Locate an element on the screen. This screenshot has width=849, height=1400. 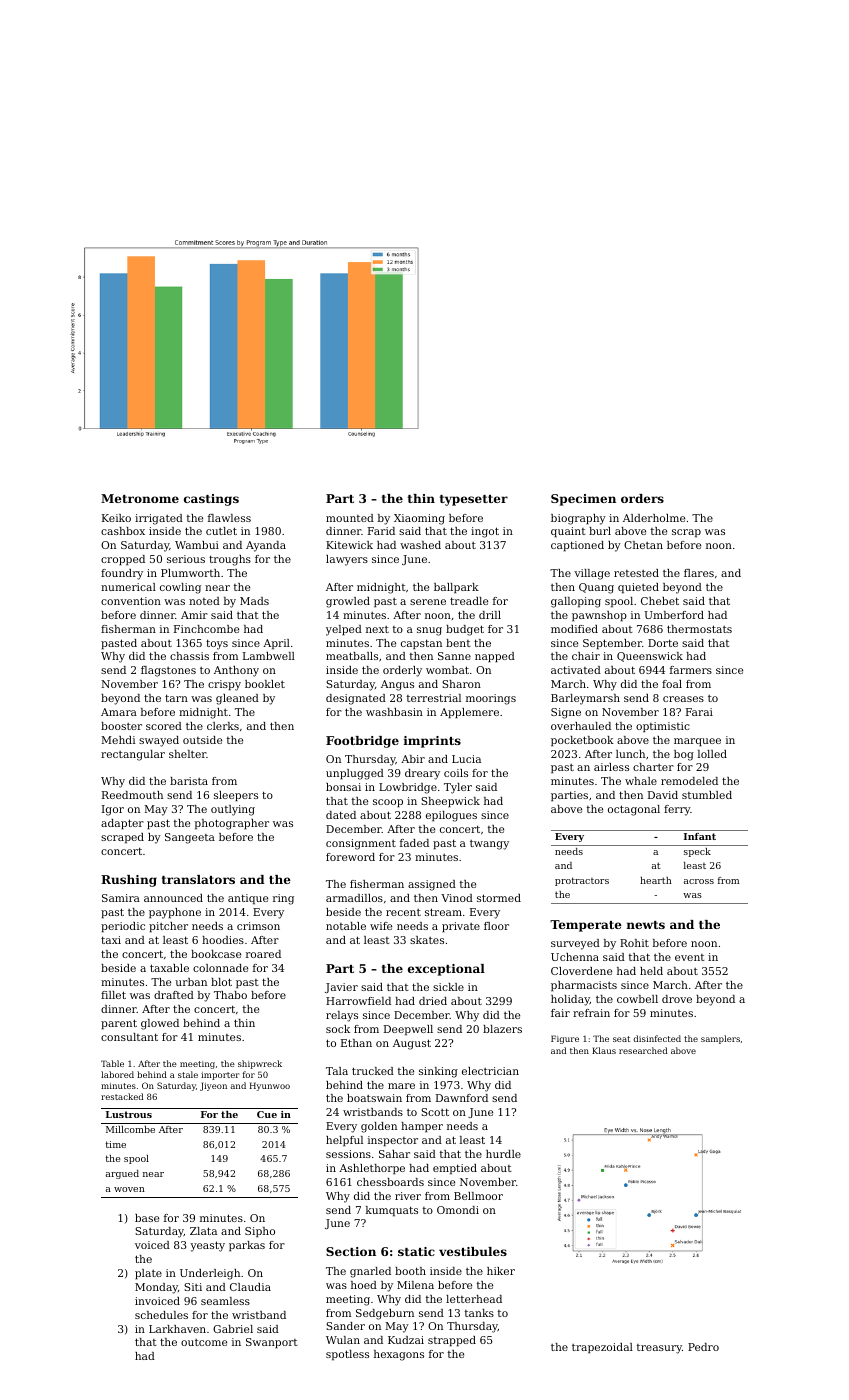
Jiyeon is located at coordinates (213, 1086).
